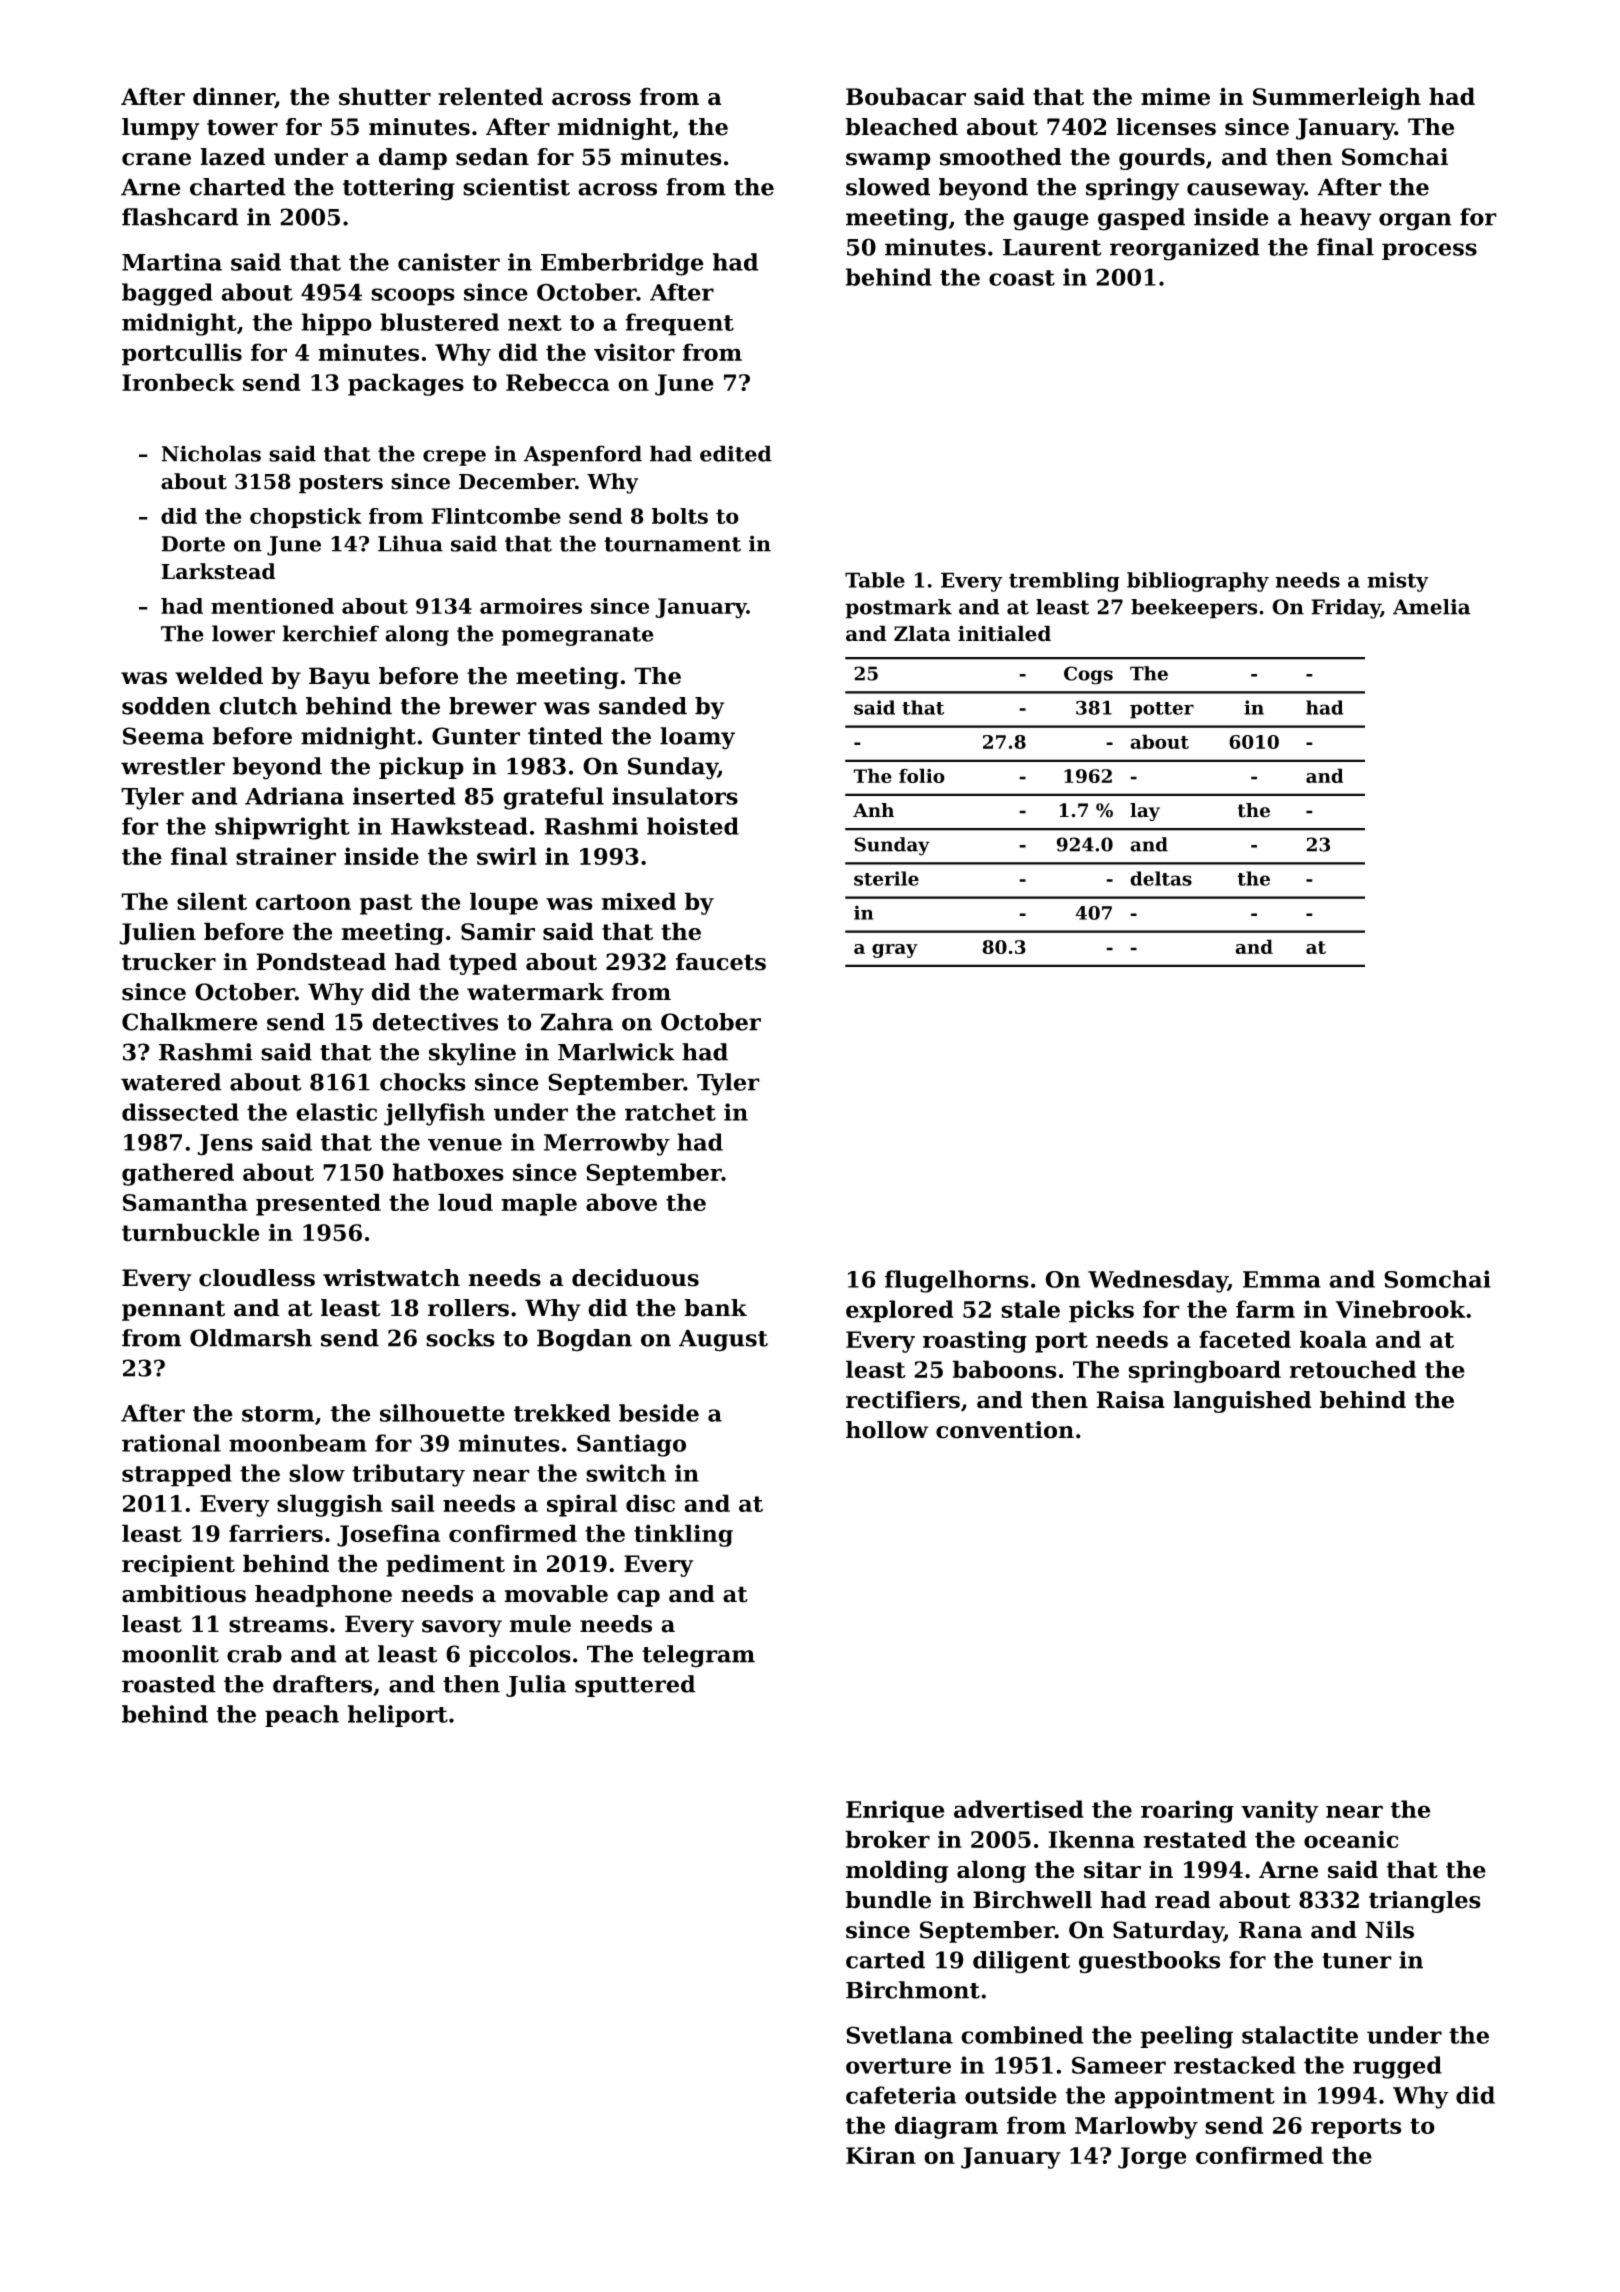  I want to click on Boubacar, so click(906, 96).
